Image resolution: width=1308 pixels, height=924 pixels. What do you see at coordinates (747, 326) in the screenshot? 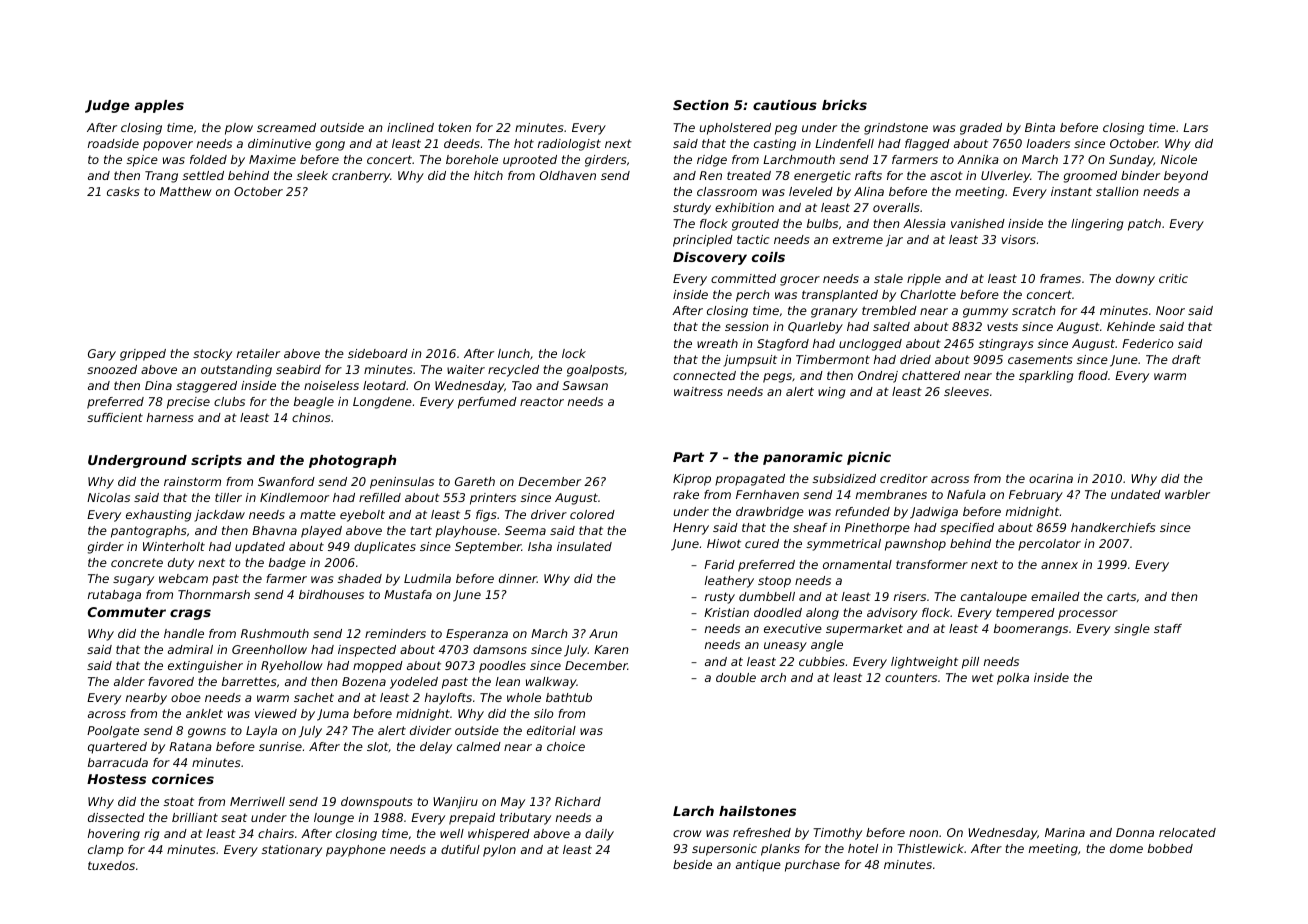
I see `session` at bounding box center [747, 326].
